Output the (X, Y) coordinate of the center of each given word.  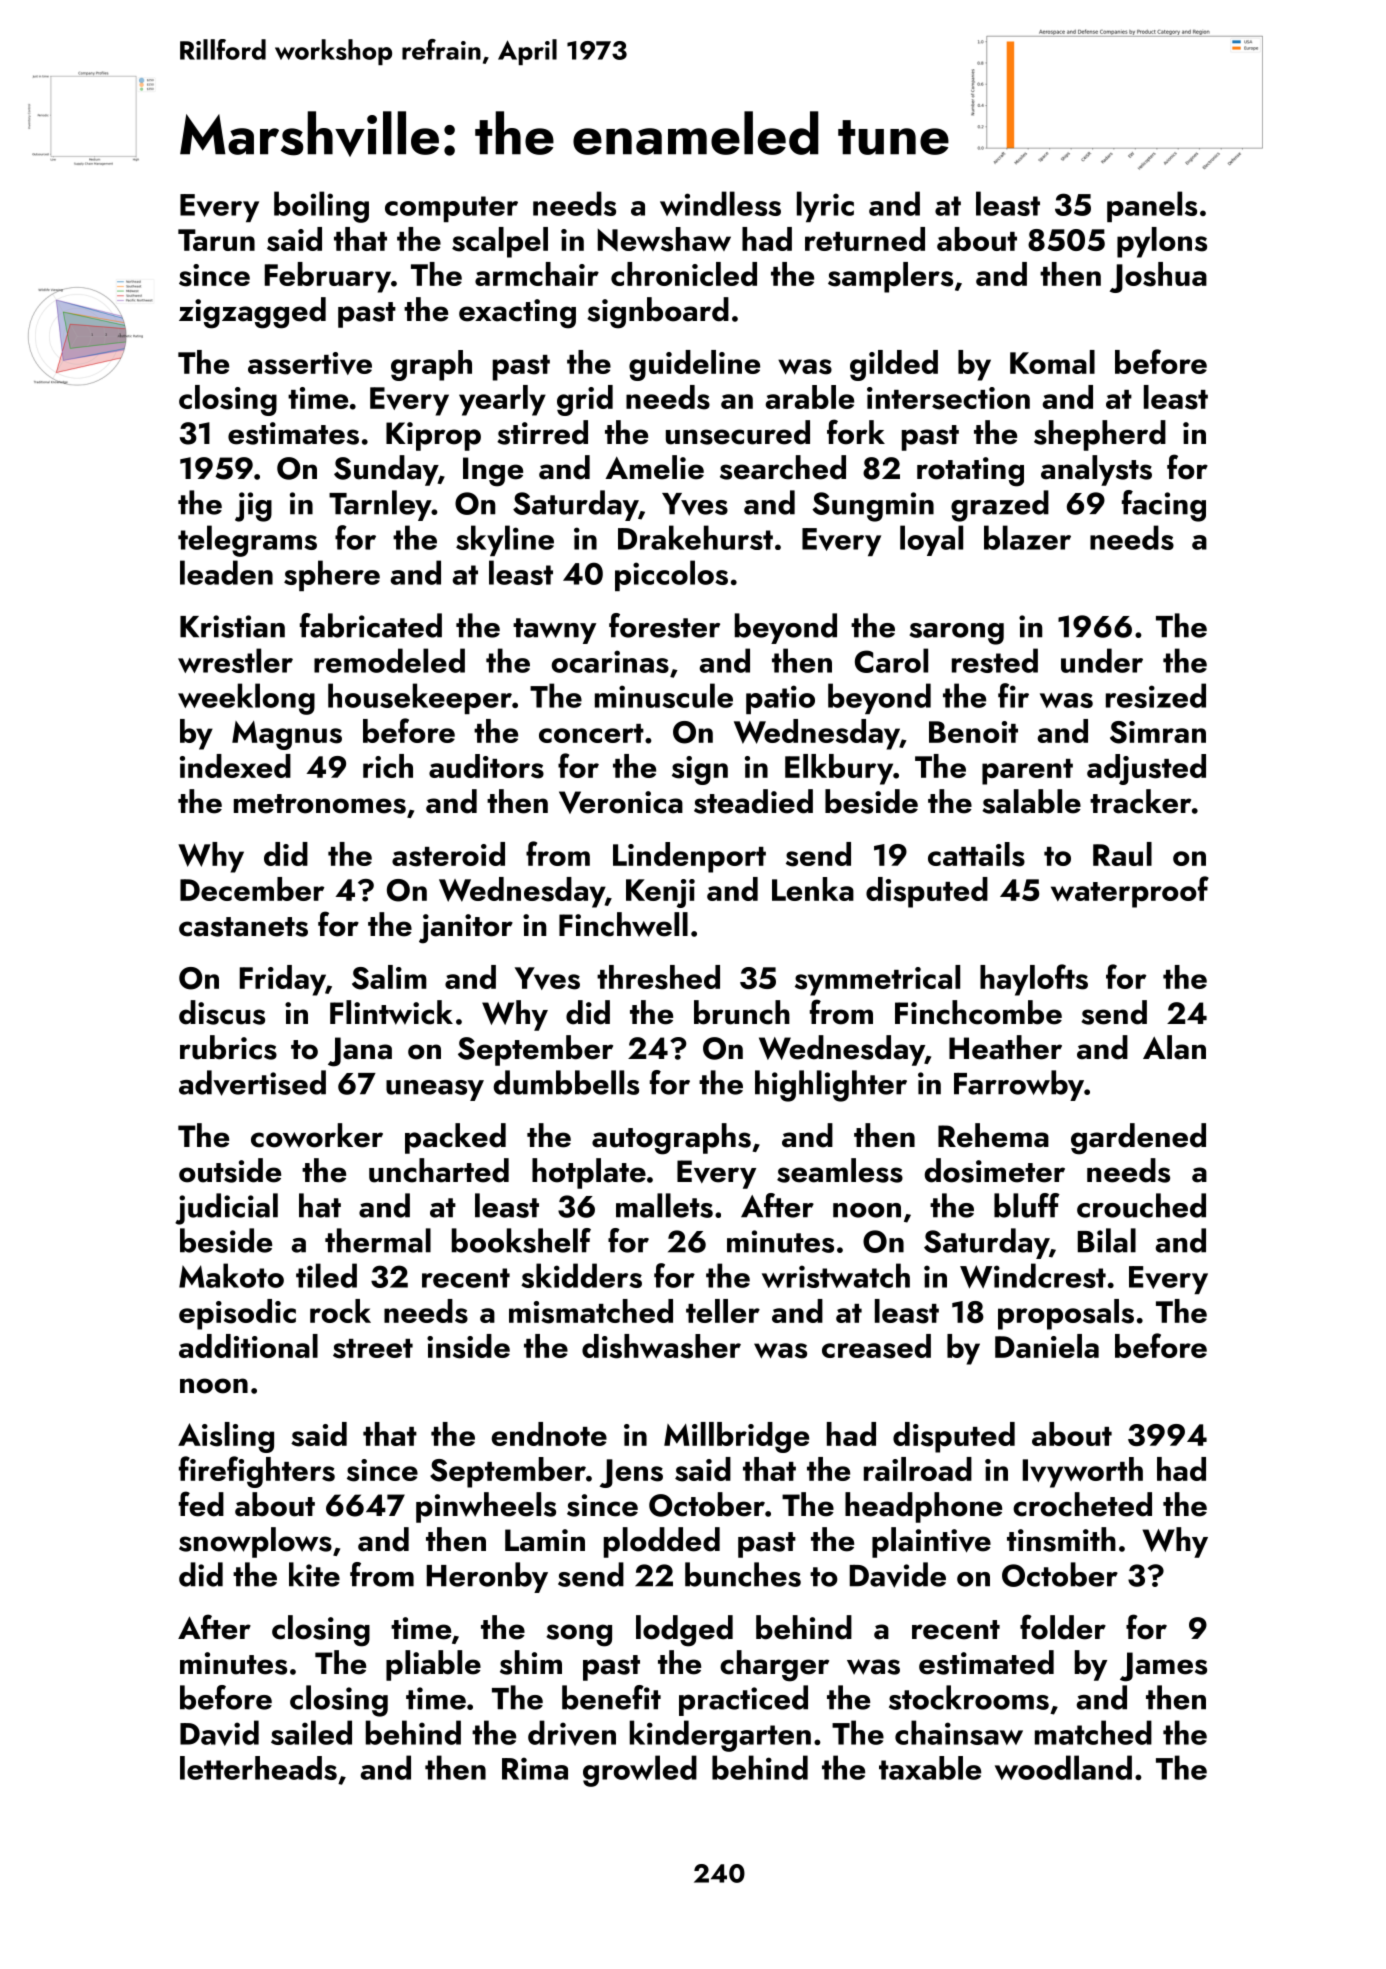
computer (451, 209)
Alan (1174, 1047)
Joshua (1158, 277)
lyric (825, 206)
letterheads (258, 1768)
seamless (840, 1170)
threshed (658, 977)
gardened (1138, 1139)
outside (230, 1170)
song (579, 1635)
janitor (466, 929)
